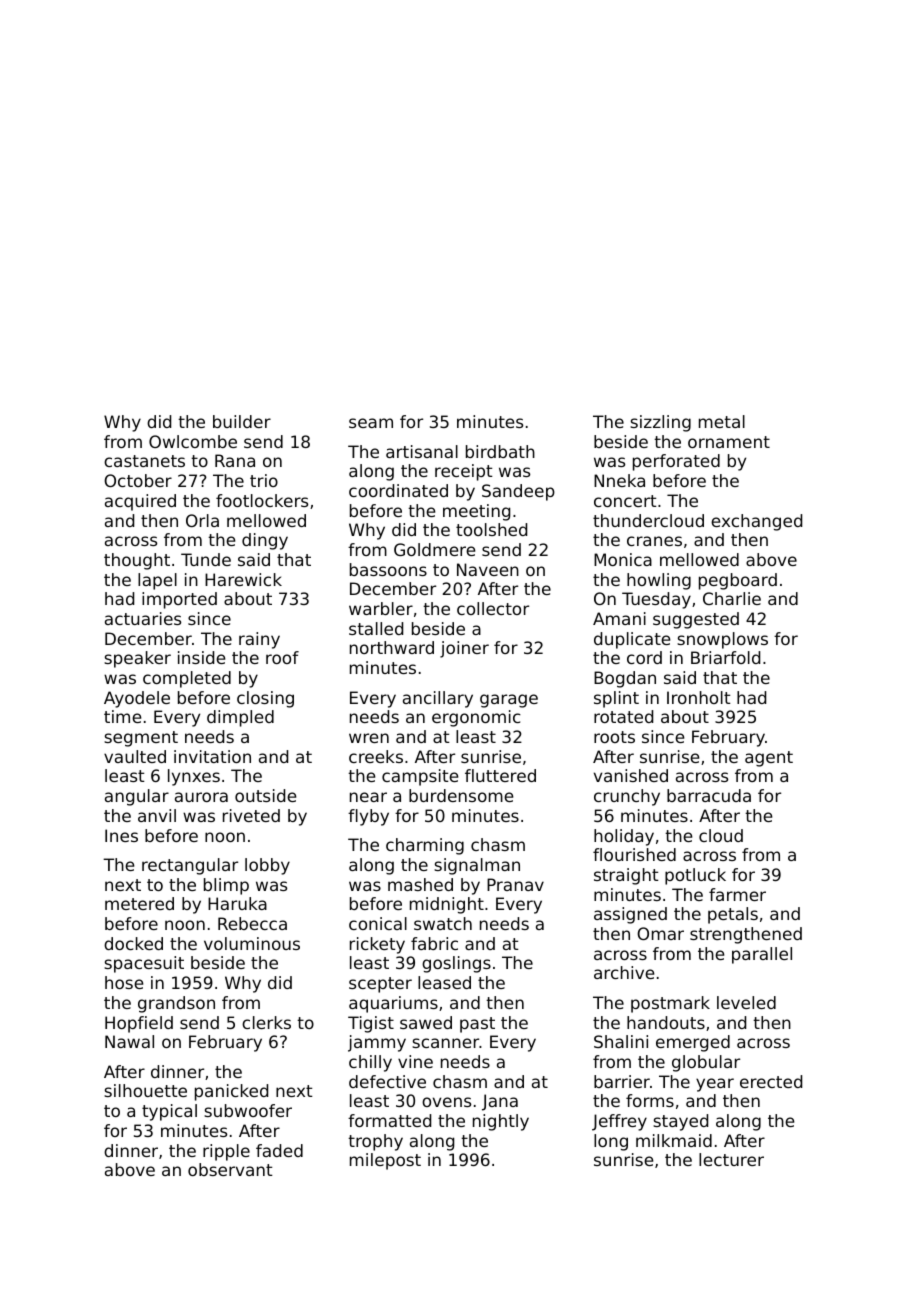  I want to click on metered, so click(139, 903).
